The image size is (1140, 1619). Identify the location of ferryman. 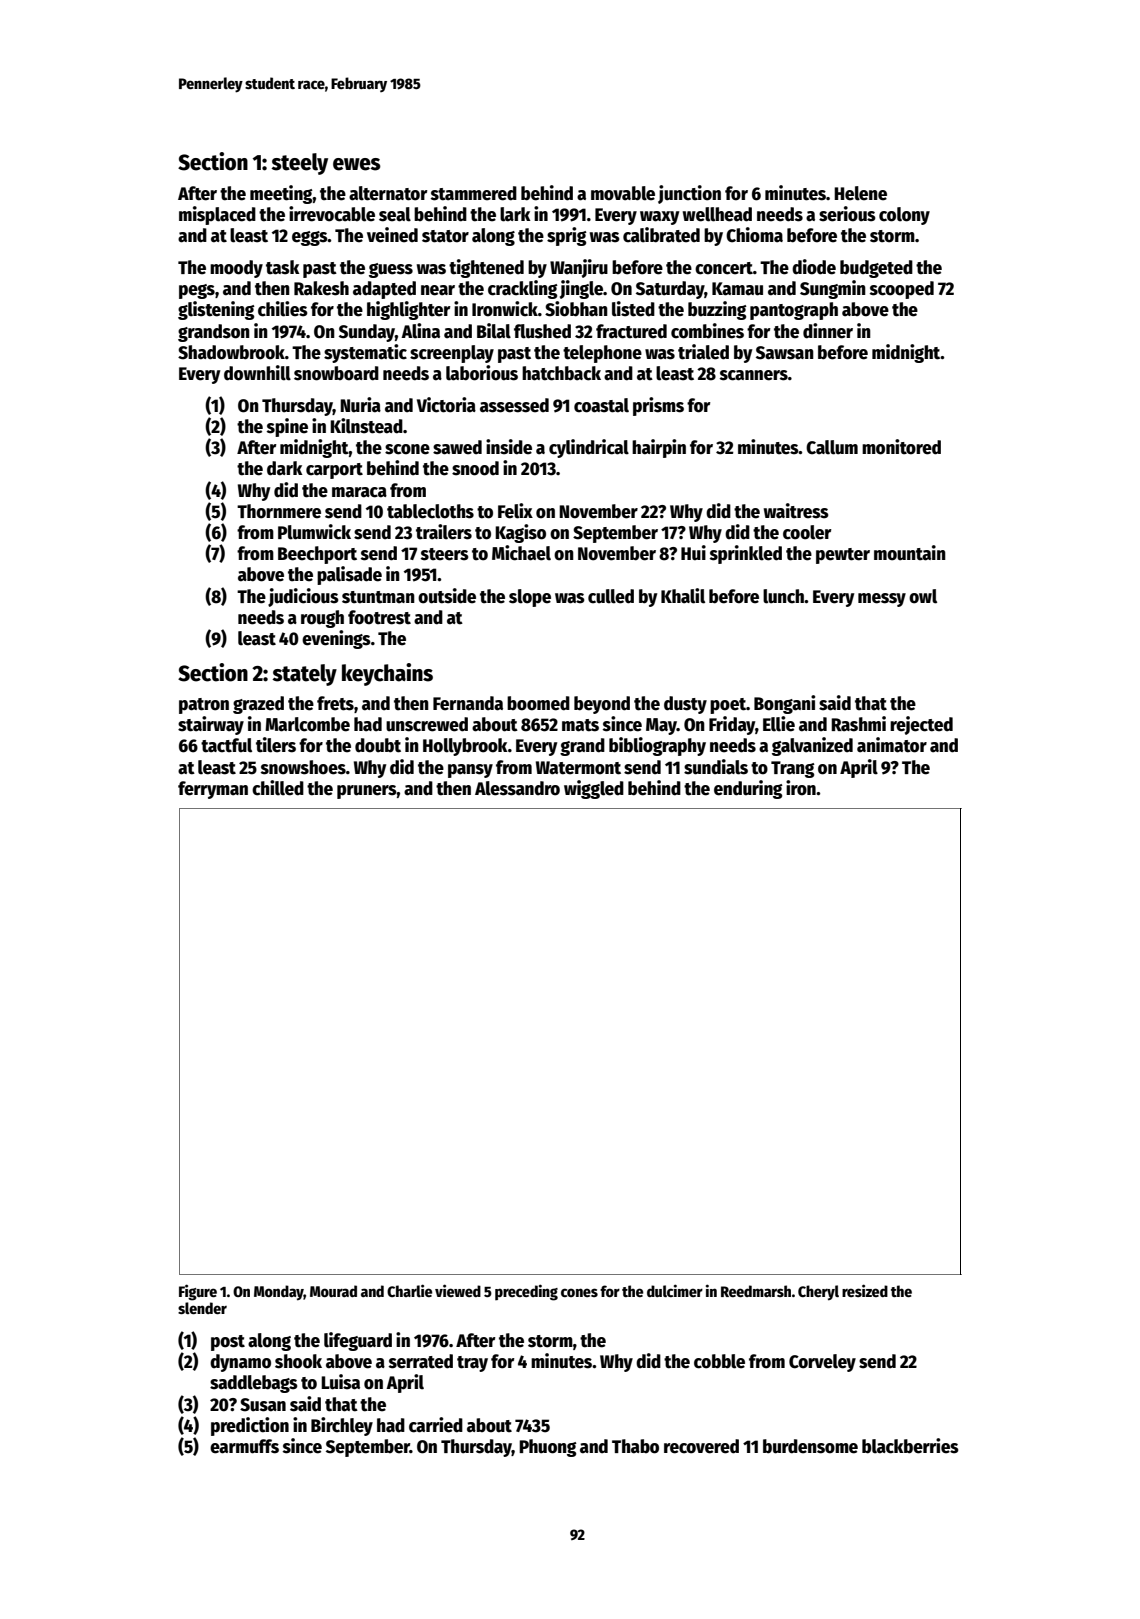
(213, 790).
